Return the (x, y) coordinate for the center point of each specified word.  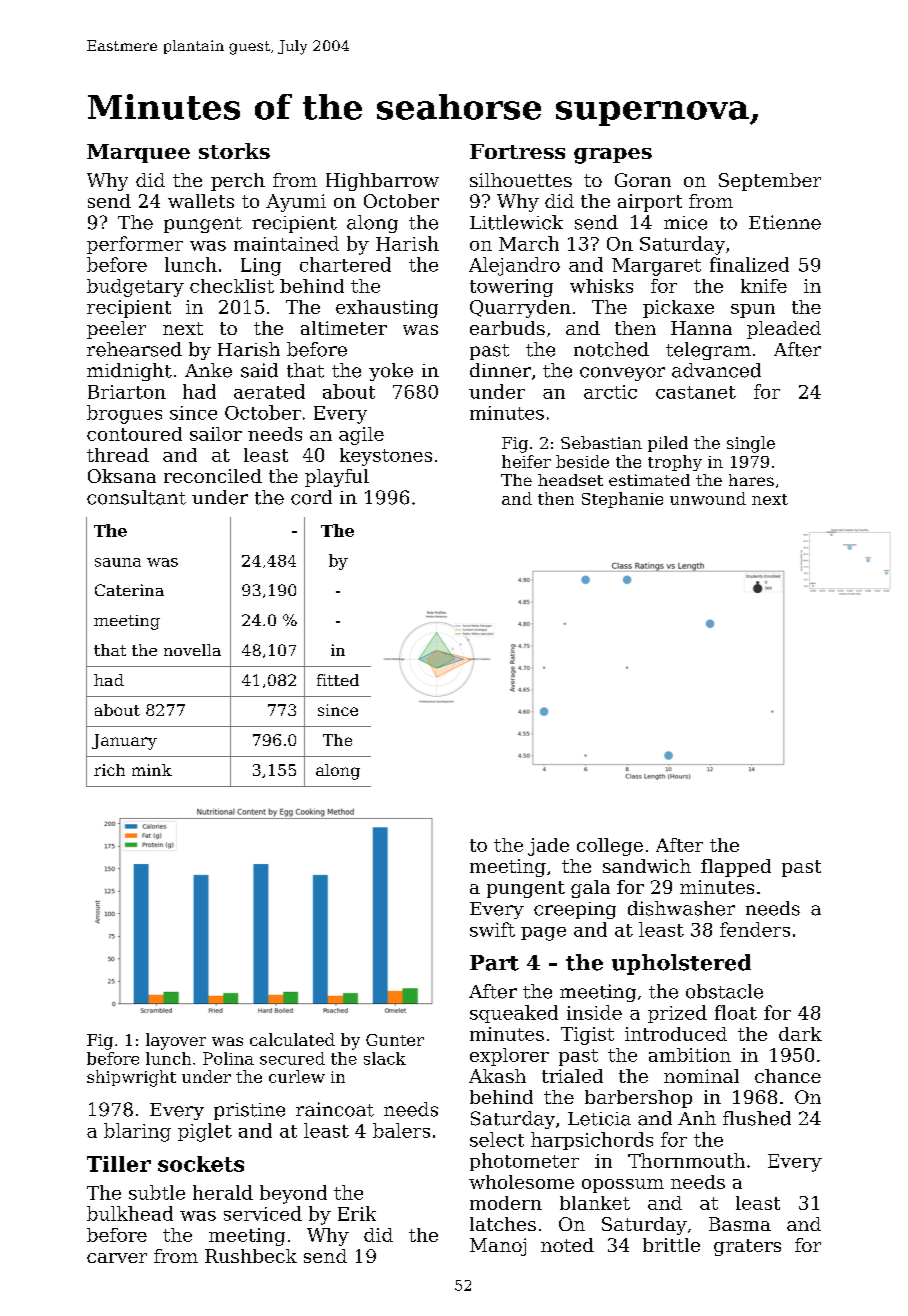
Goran (643, 180)
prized (677, 1014)
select (497, 1139)
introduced (676, 1034)
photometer (524, 1162)
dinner (500, 370)
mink (152, 770)
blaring (137, 1132)
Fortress (517, 151)
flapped (736, 868)
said (259, 370)
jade (548, 847)
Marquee (138, 153)
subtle (157, 1192)
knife (764, 286)
